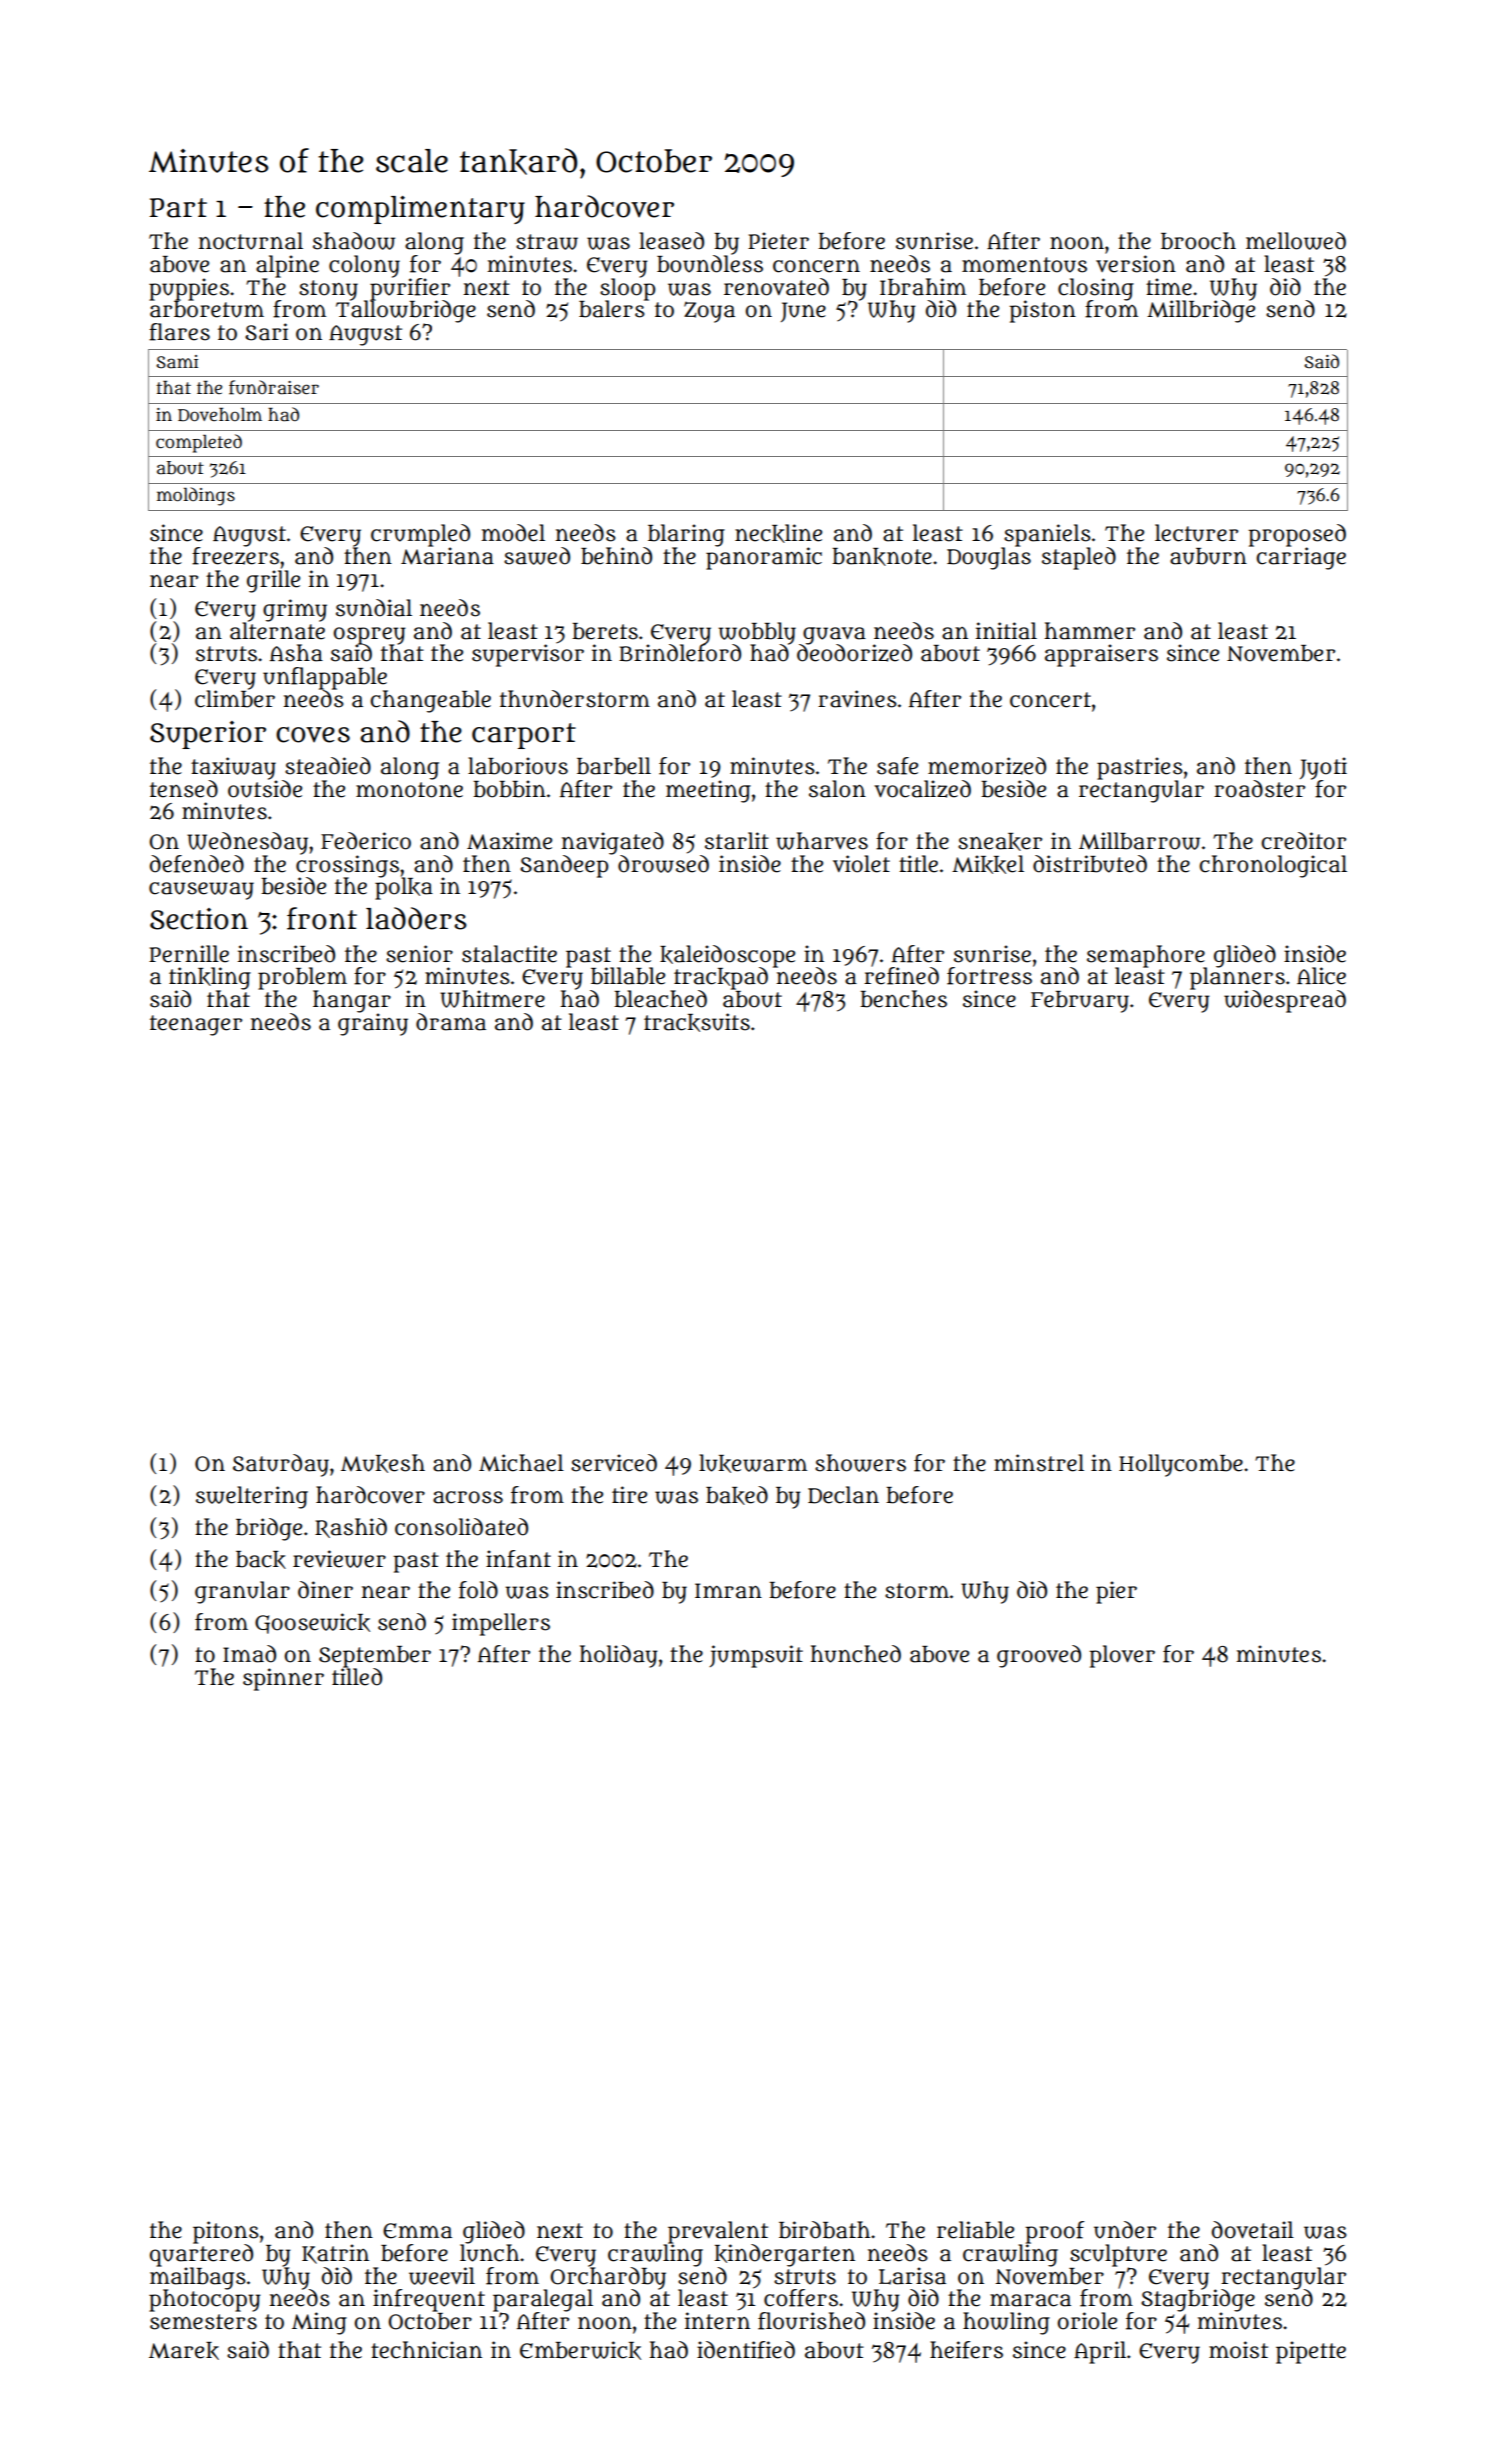  What do you see at coordinates (1146, 956) in the screenshot?
I see `semaphore` at bounding box center [1146, 956].
